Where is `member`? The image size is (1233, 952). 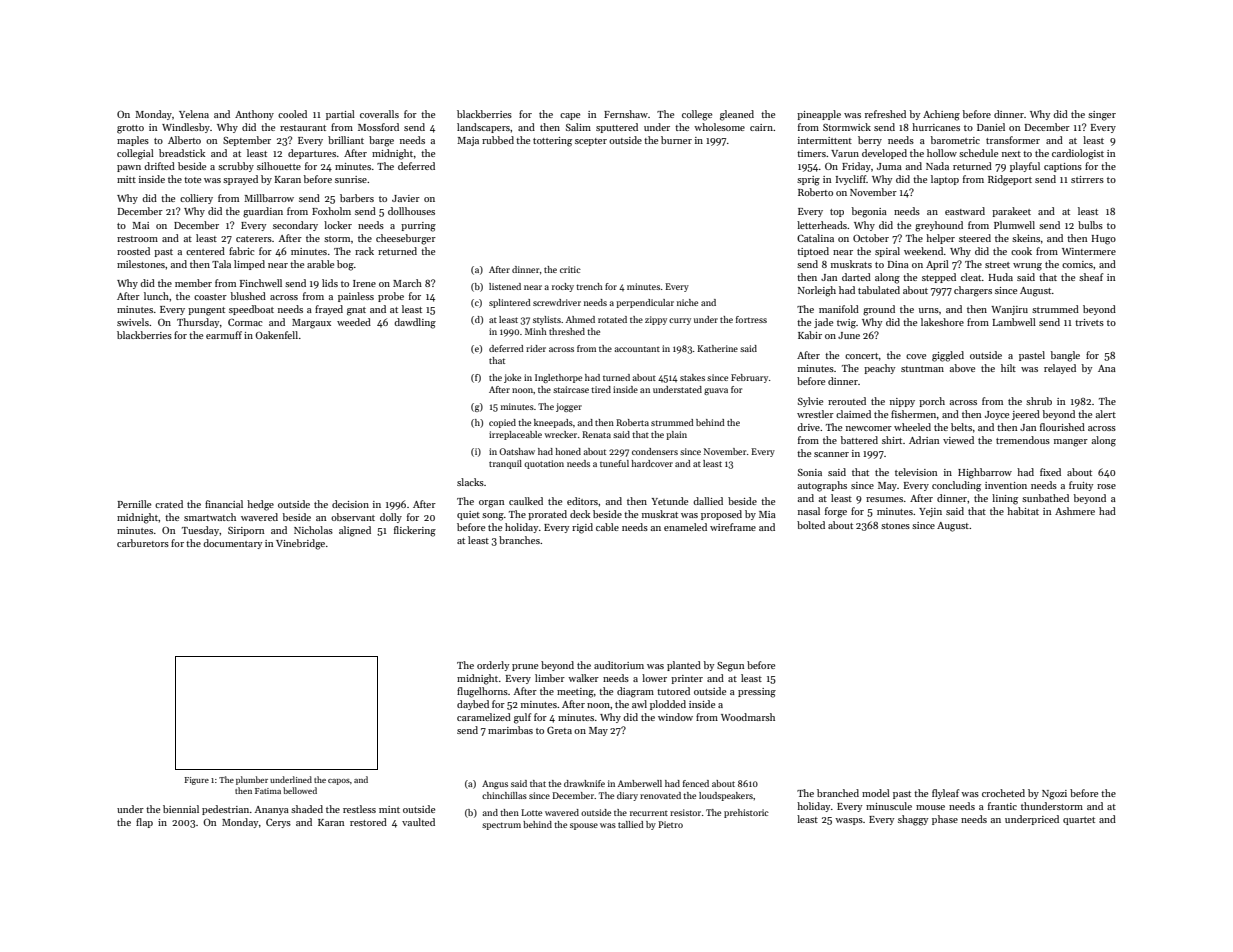
member is located at coordinates (193, 283).
